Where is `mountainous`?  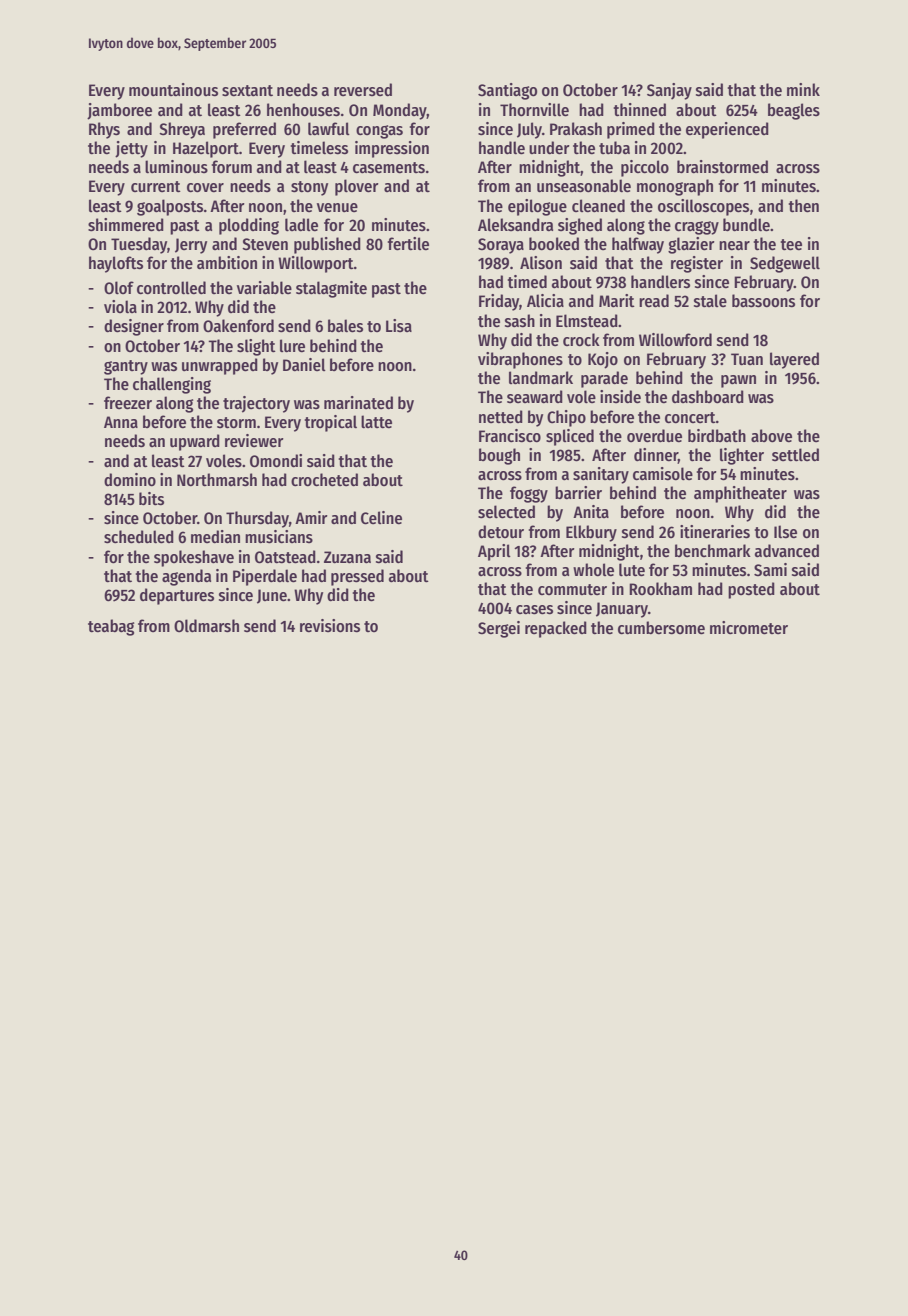 mountainous is located at coordinates (173, 90).
